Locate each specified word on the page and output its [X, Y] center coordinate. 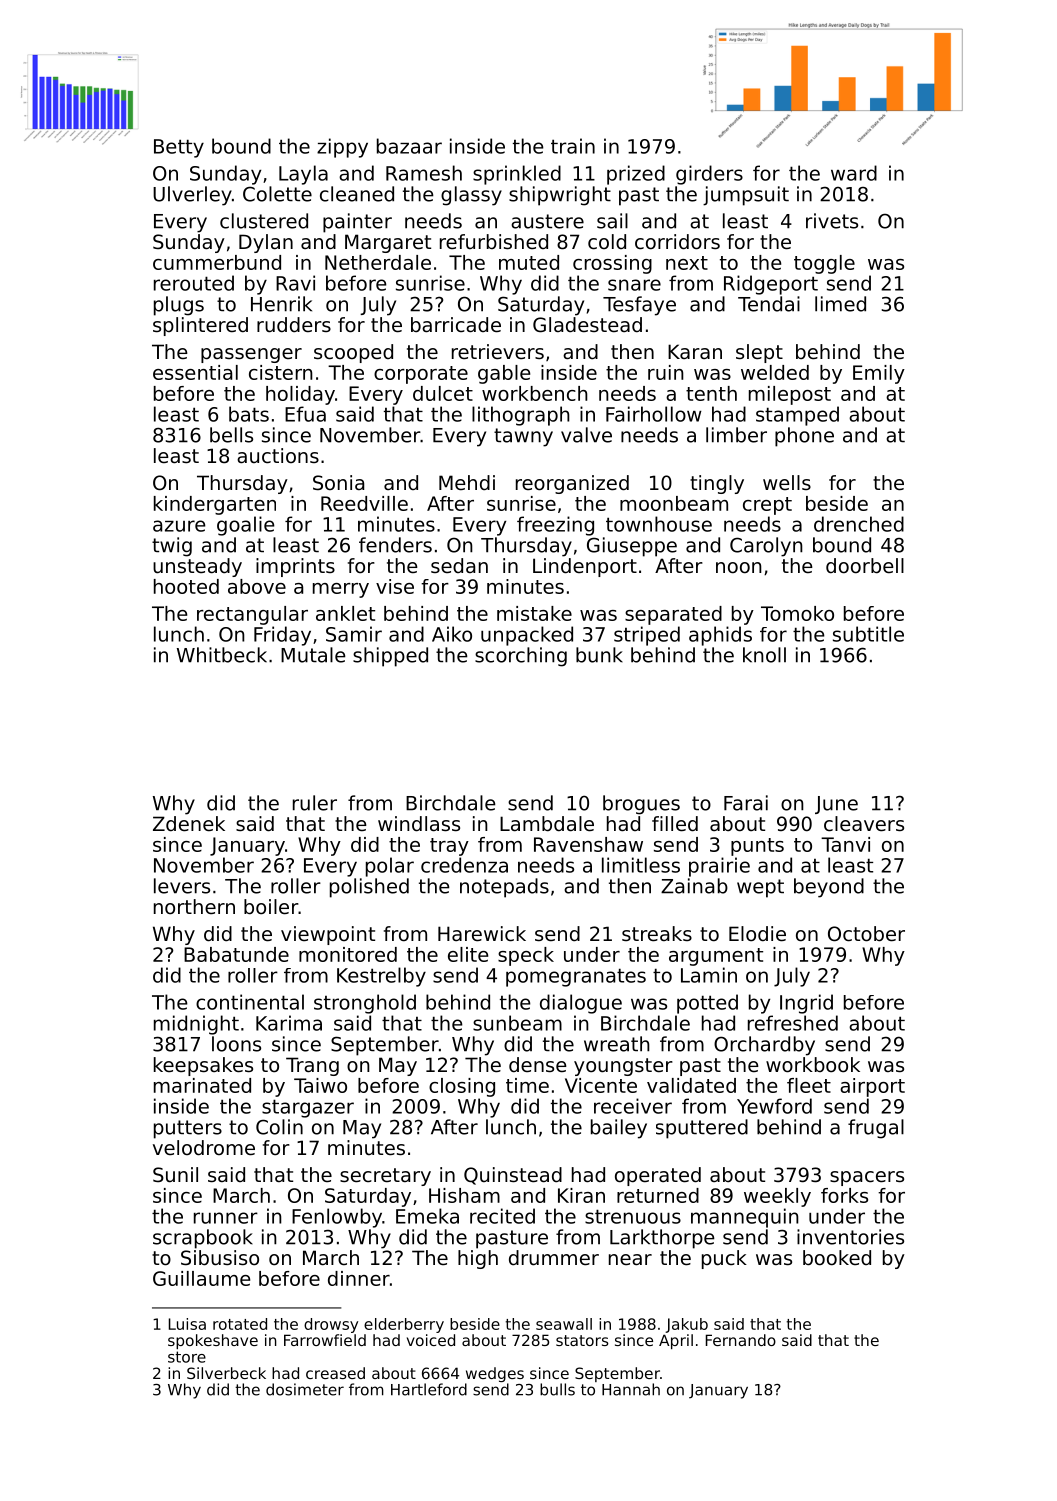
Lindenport [585, 567]
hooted [186, 586]
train [573, 146]
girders [709, 175]
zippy [342, 148]
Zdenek [189, 824]
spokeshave [213, 1341]
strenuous [633, 1216]
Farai [746, 803]
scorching [521, 657]
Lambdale [547, 824]
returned [658, 1195]
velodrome [204, 1148]
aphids [720, 636]
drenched [859, 524]
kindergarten [215, 505]
